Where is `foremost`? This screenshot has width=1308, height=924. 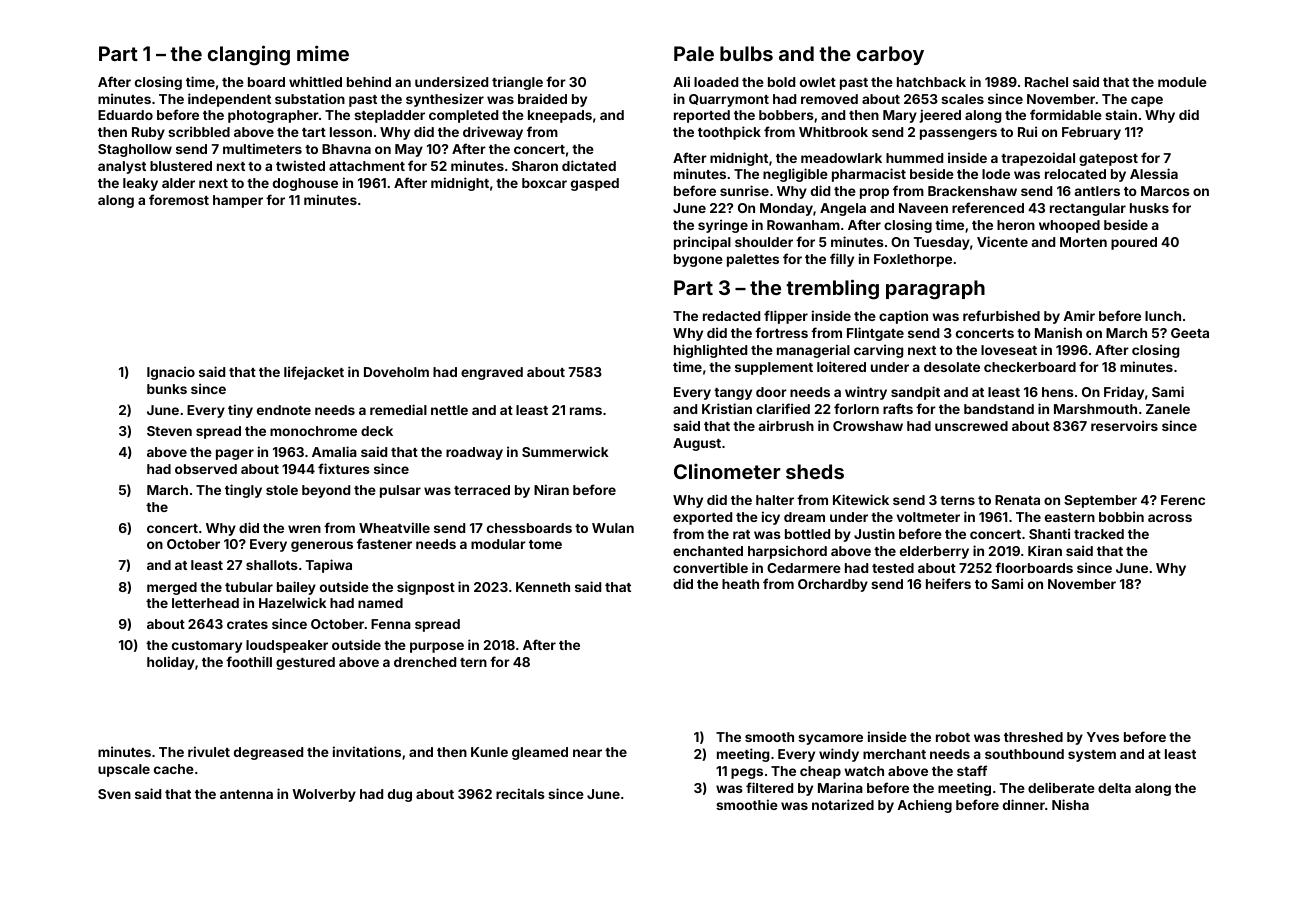
foremost is located at coordinates (179, 199).
